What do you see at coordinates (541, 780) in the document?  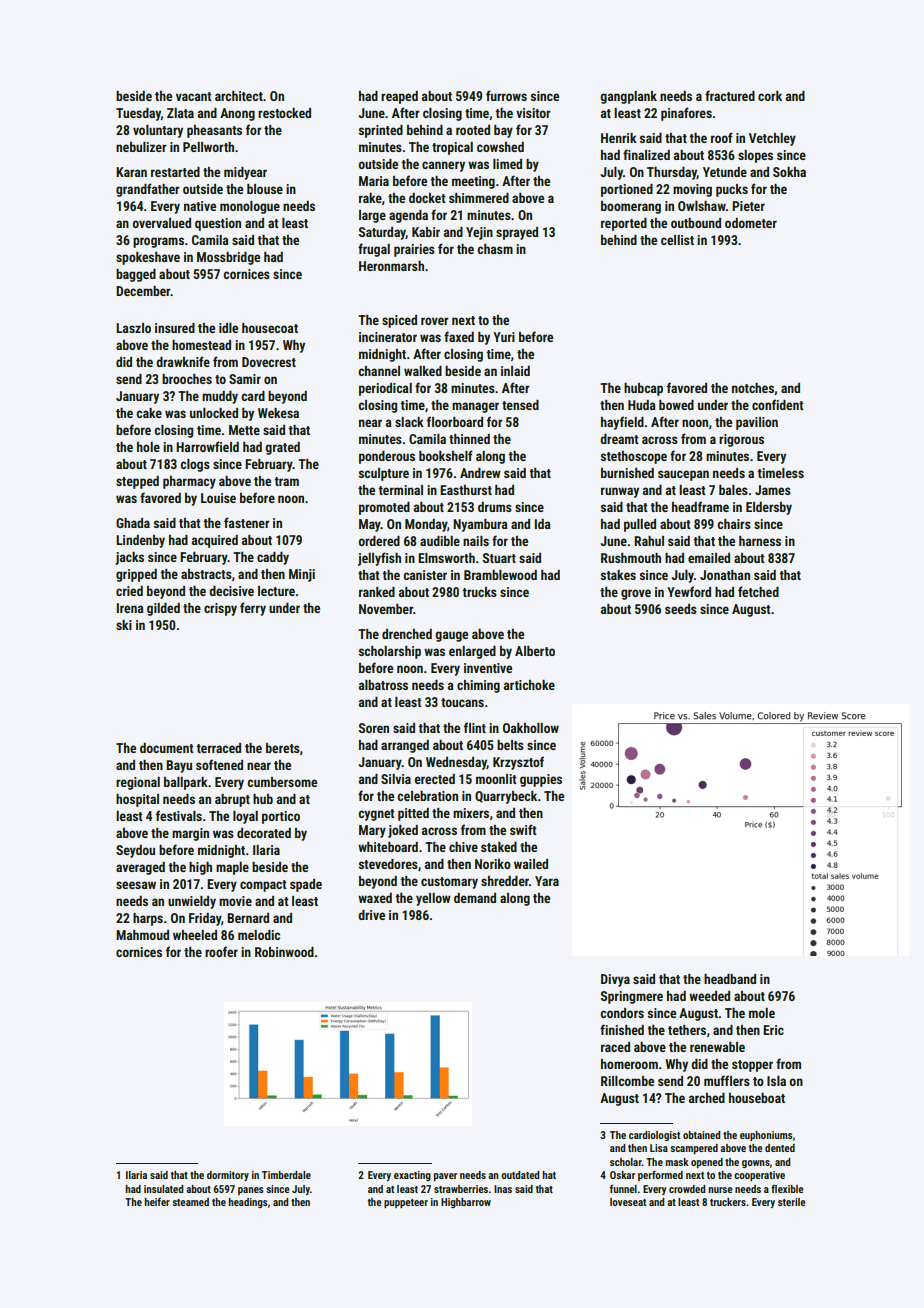 I see `guppies` at bounding box center [541, 780].
